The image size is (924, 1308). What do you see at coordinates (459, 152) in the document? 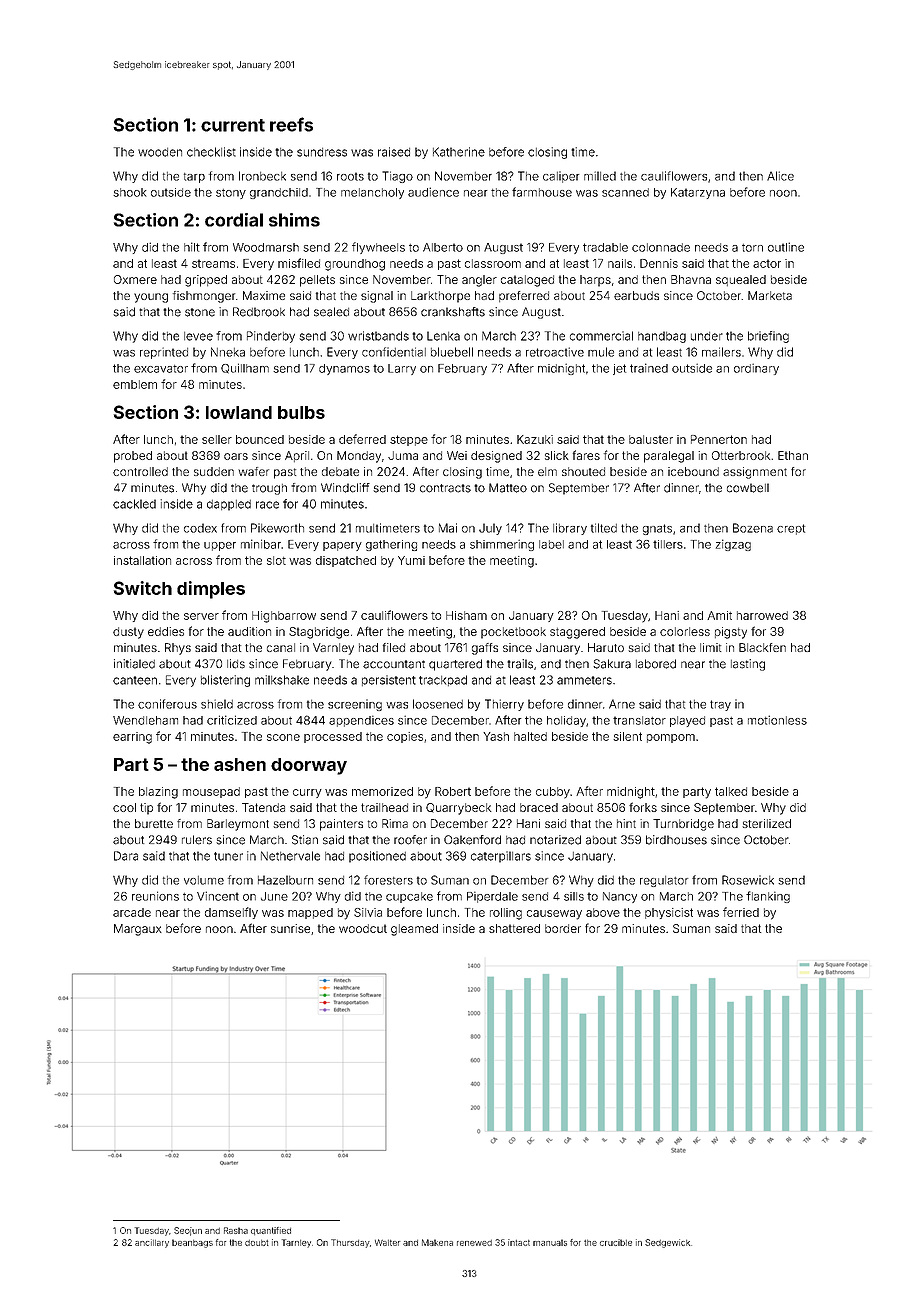
I see `Katherine` at bounding box center [459, 152].
